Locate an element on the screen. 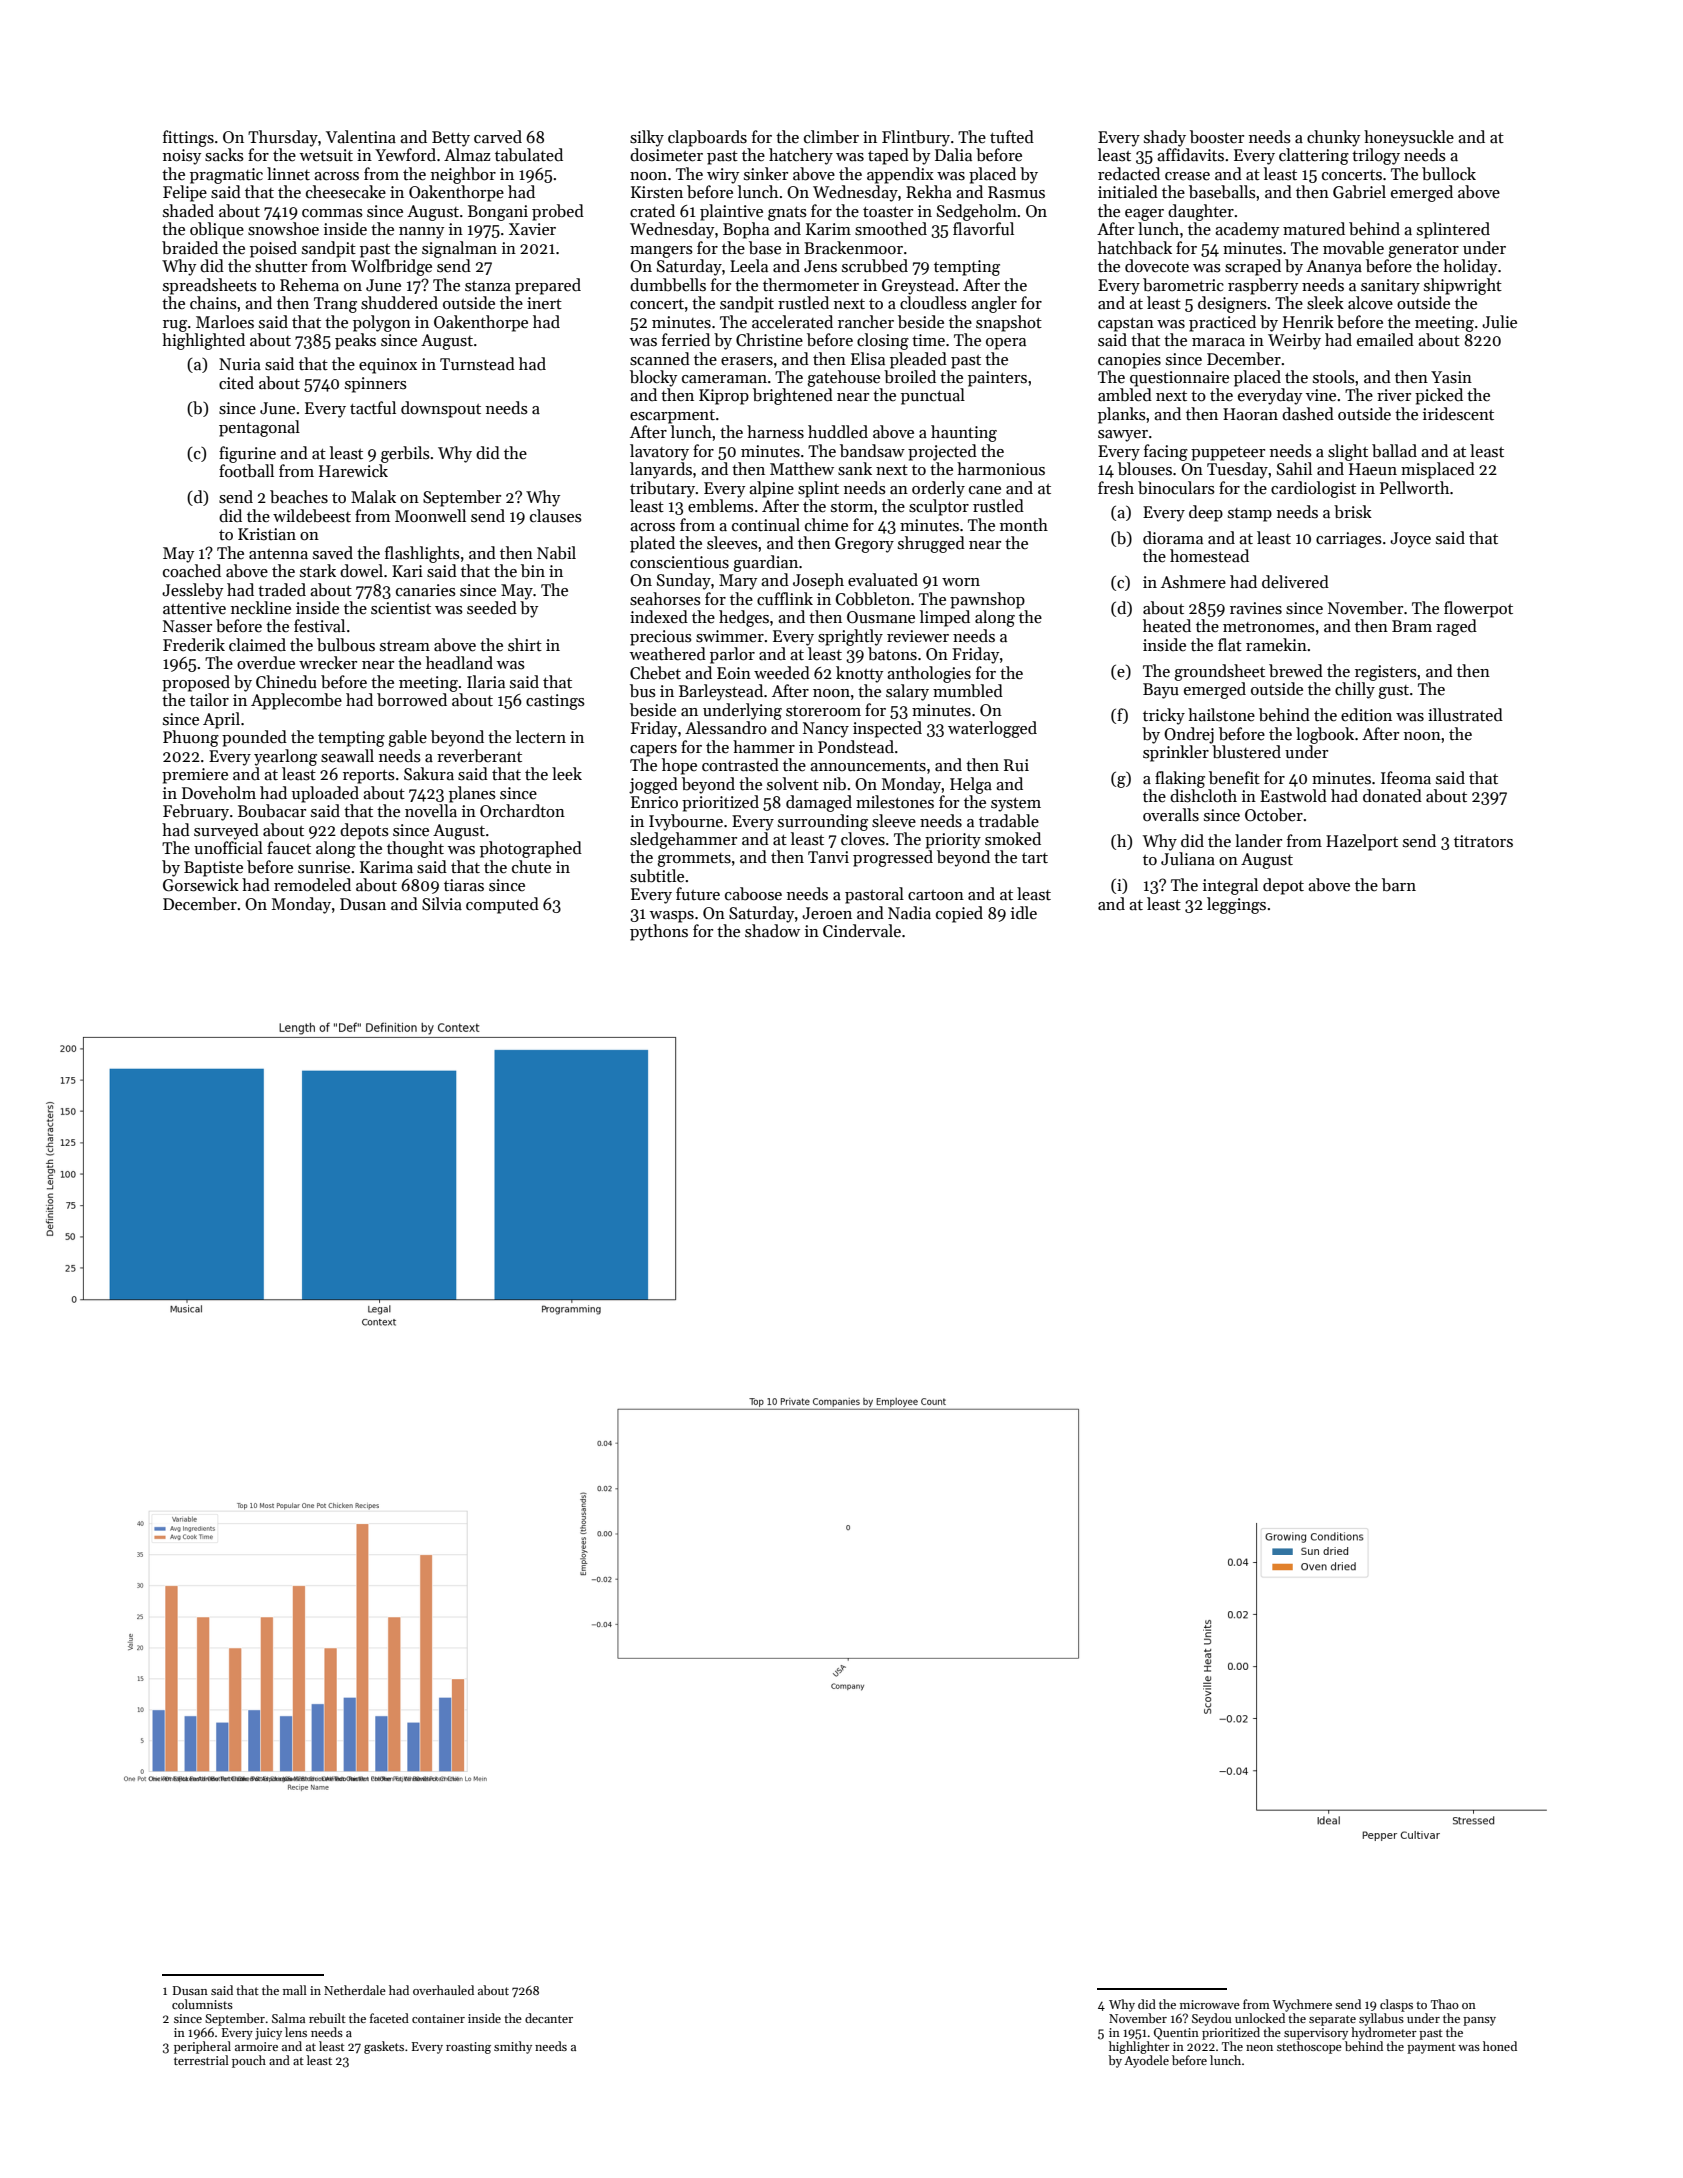 Image resolution: width=1683 pixels, height=2178 pixels. Thao is located at coordinates (1445, 2004).
